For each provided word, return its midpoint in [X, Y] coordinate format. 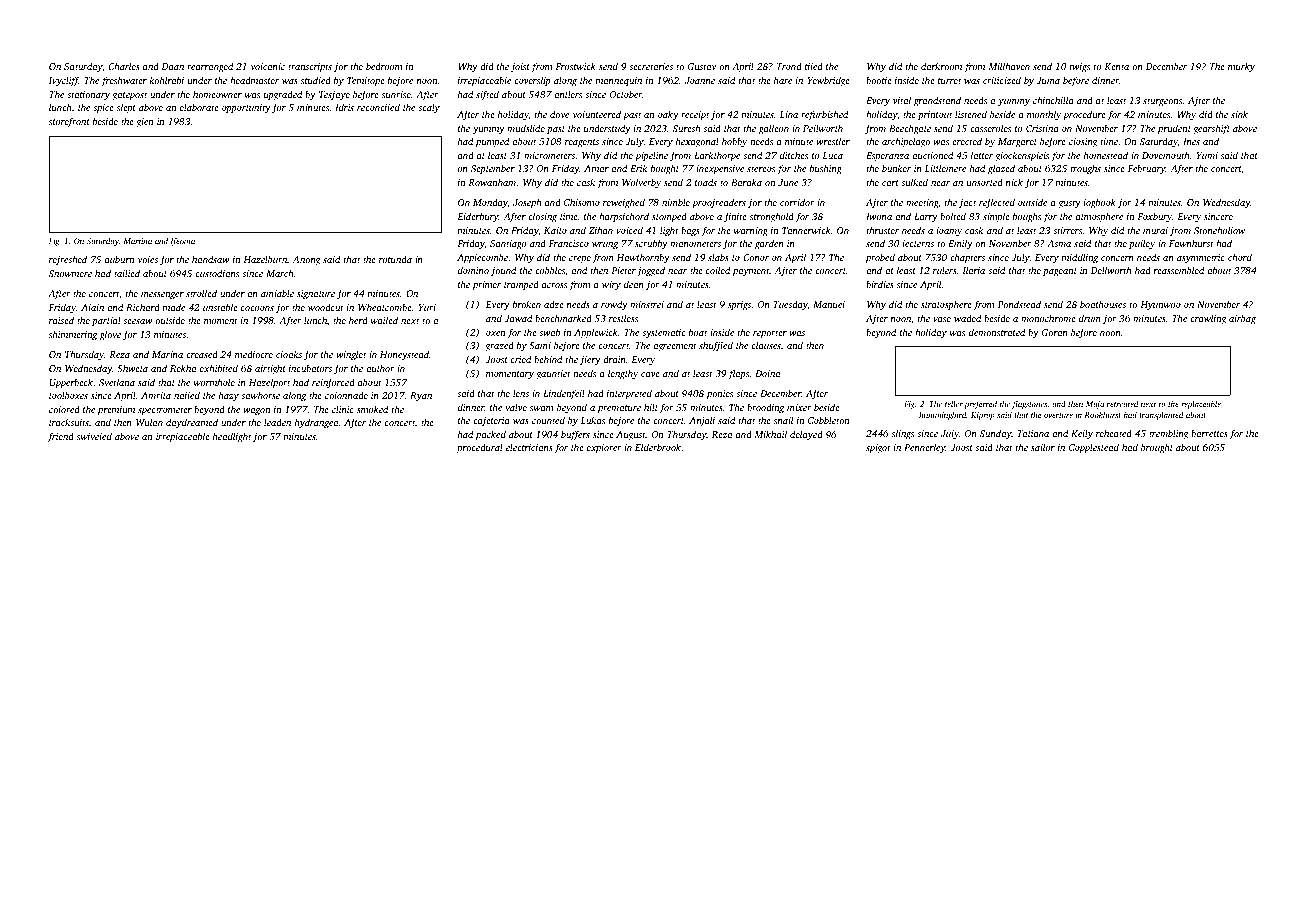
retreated [1122, 404]
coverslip [532, 81]
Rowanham [492, 182]
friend [60, 437]
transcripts [310, 67]
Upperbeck [71, 383]
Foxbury [1154, 217]
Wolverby [641, 183]
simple [996, 217]
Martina [138, 241]
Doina [767, 373]
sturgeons [1162, 102]
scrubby [651, 244]
